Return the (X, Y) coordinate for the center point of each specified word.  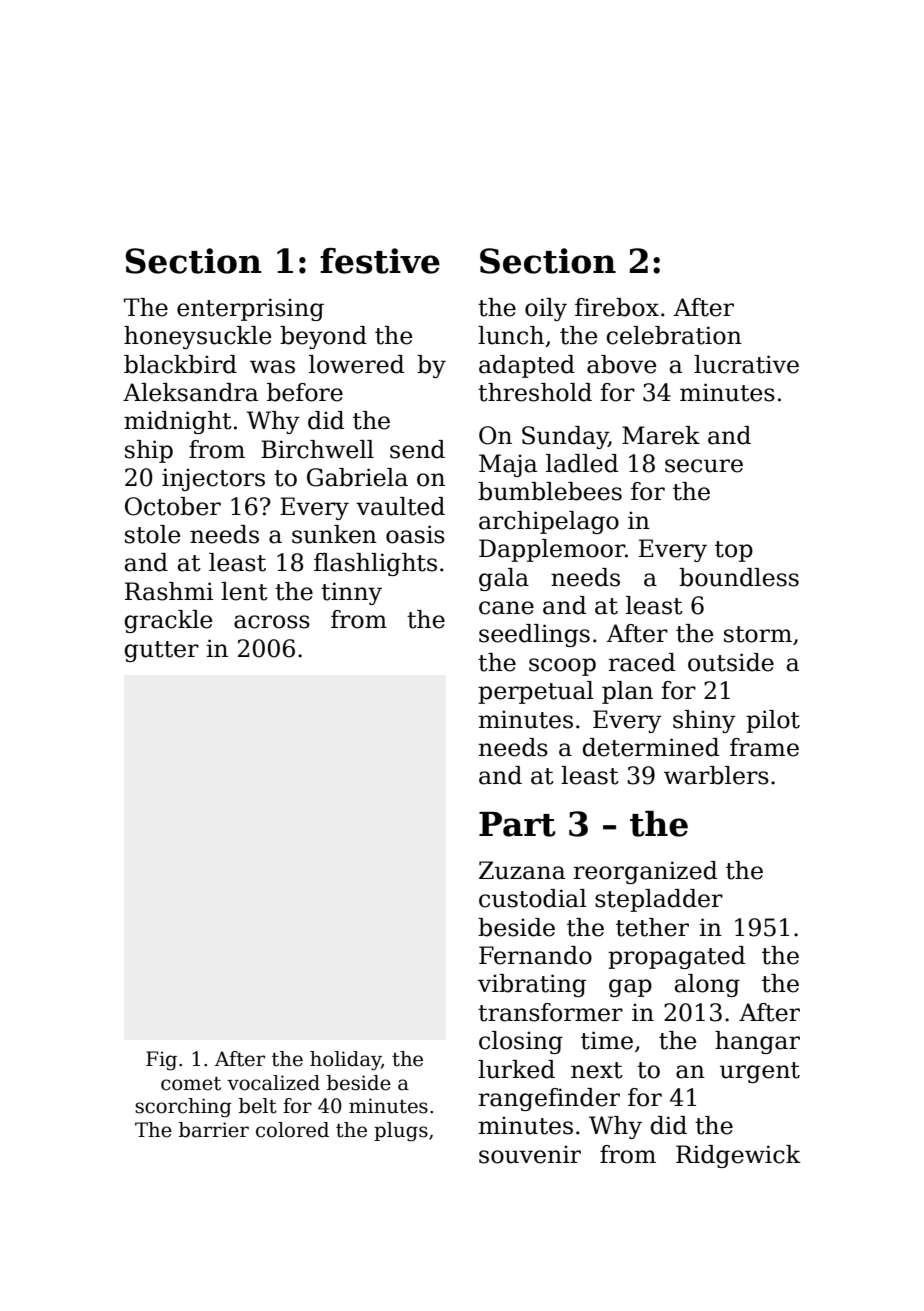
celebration (674, 335)
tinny (351, 593)
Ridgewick (738, 1156)
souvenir (530, 1154)
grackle (168, 621)
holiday (345, 1061)
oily (546, 309)
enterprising (250, 309)
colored (292, 1130)
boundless (739, 577)
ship (149, 451)
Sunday (565, 437)
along (707, 985)
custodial (533, 898)
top (734, 551)
